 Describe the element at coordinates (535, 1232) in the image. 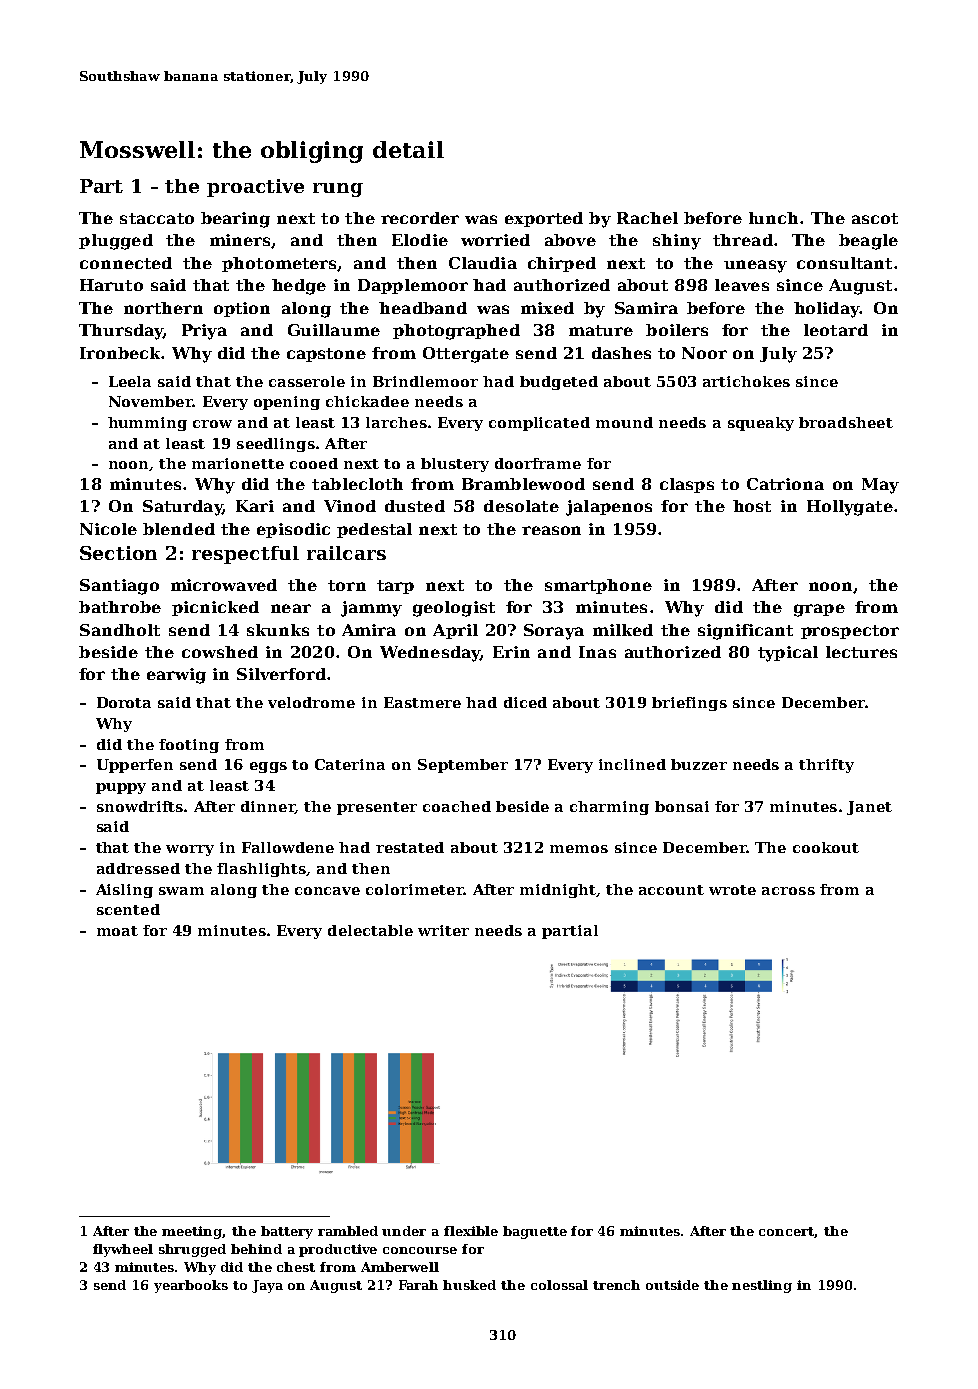

I see `baguette` at that location.
